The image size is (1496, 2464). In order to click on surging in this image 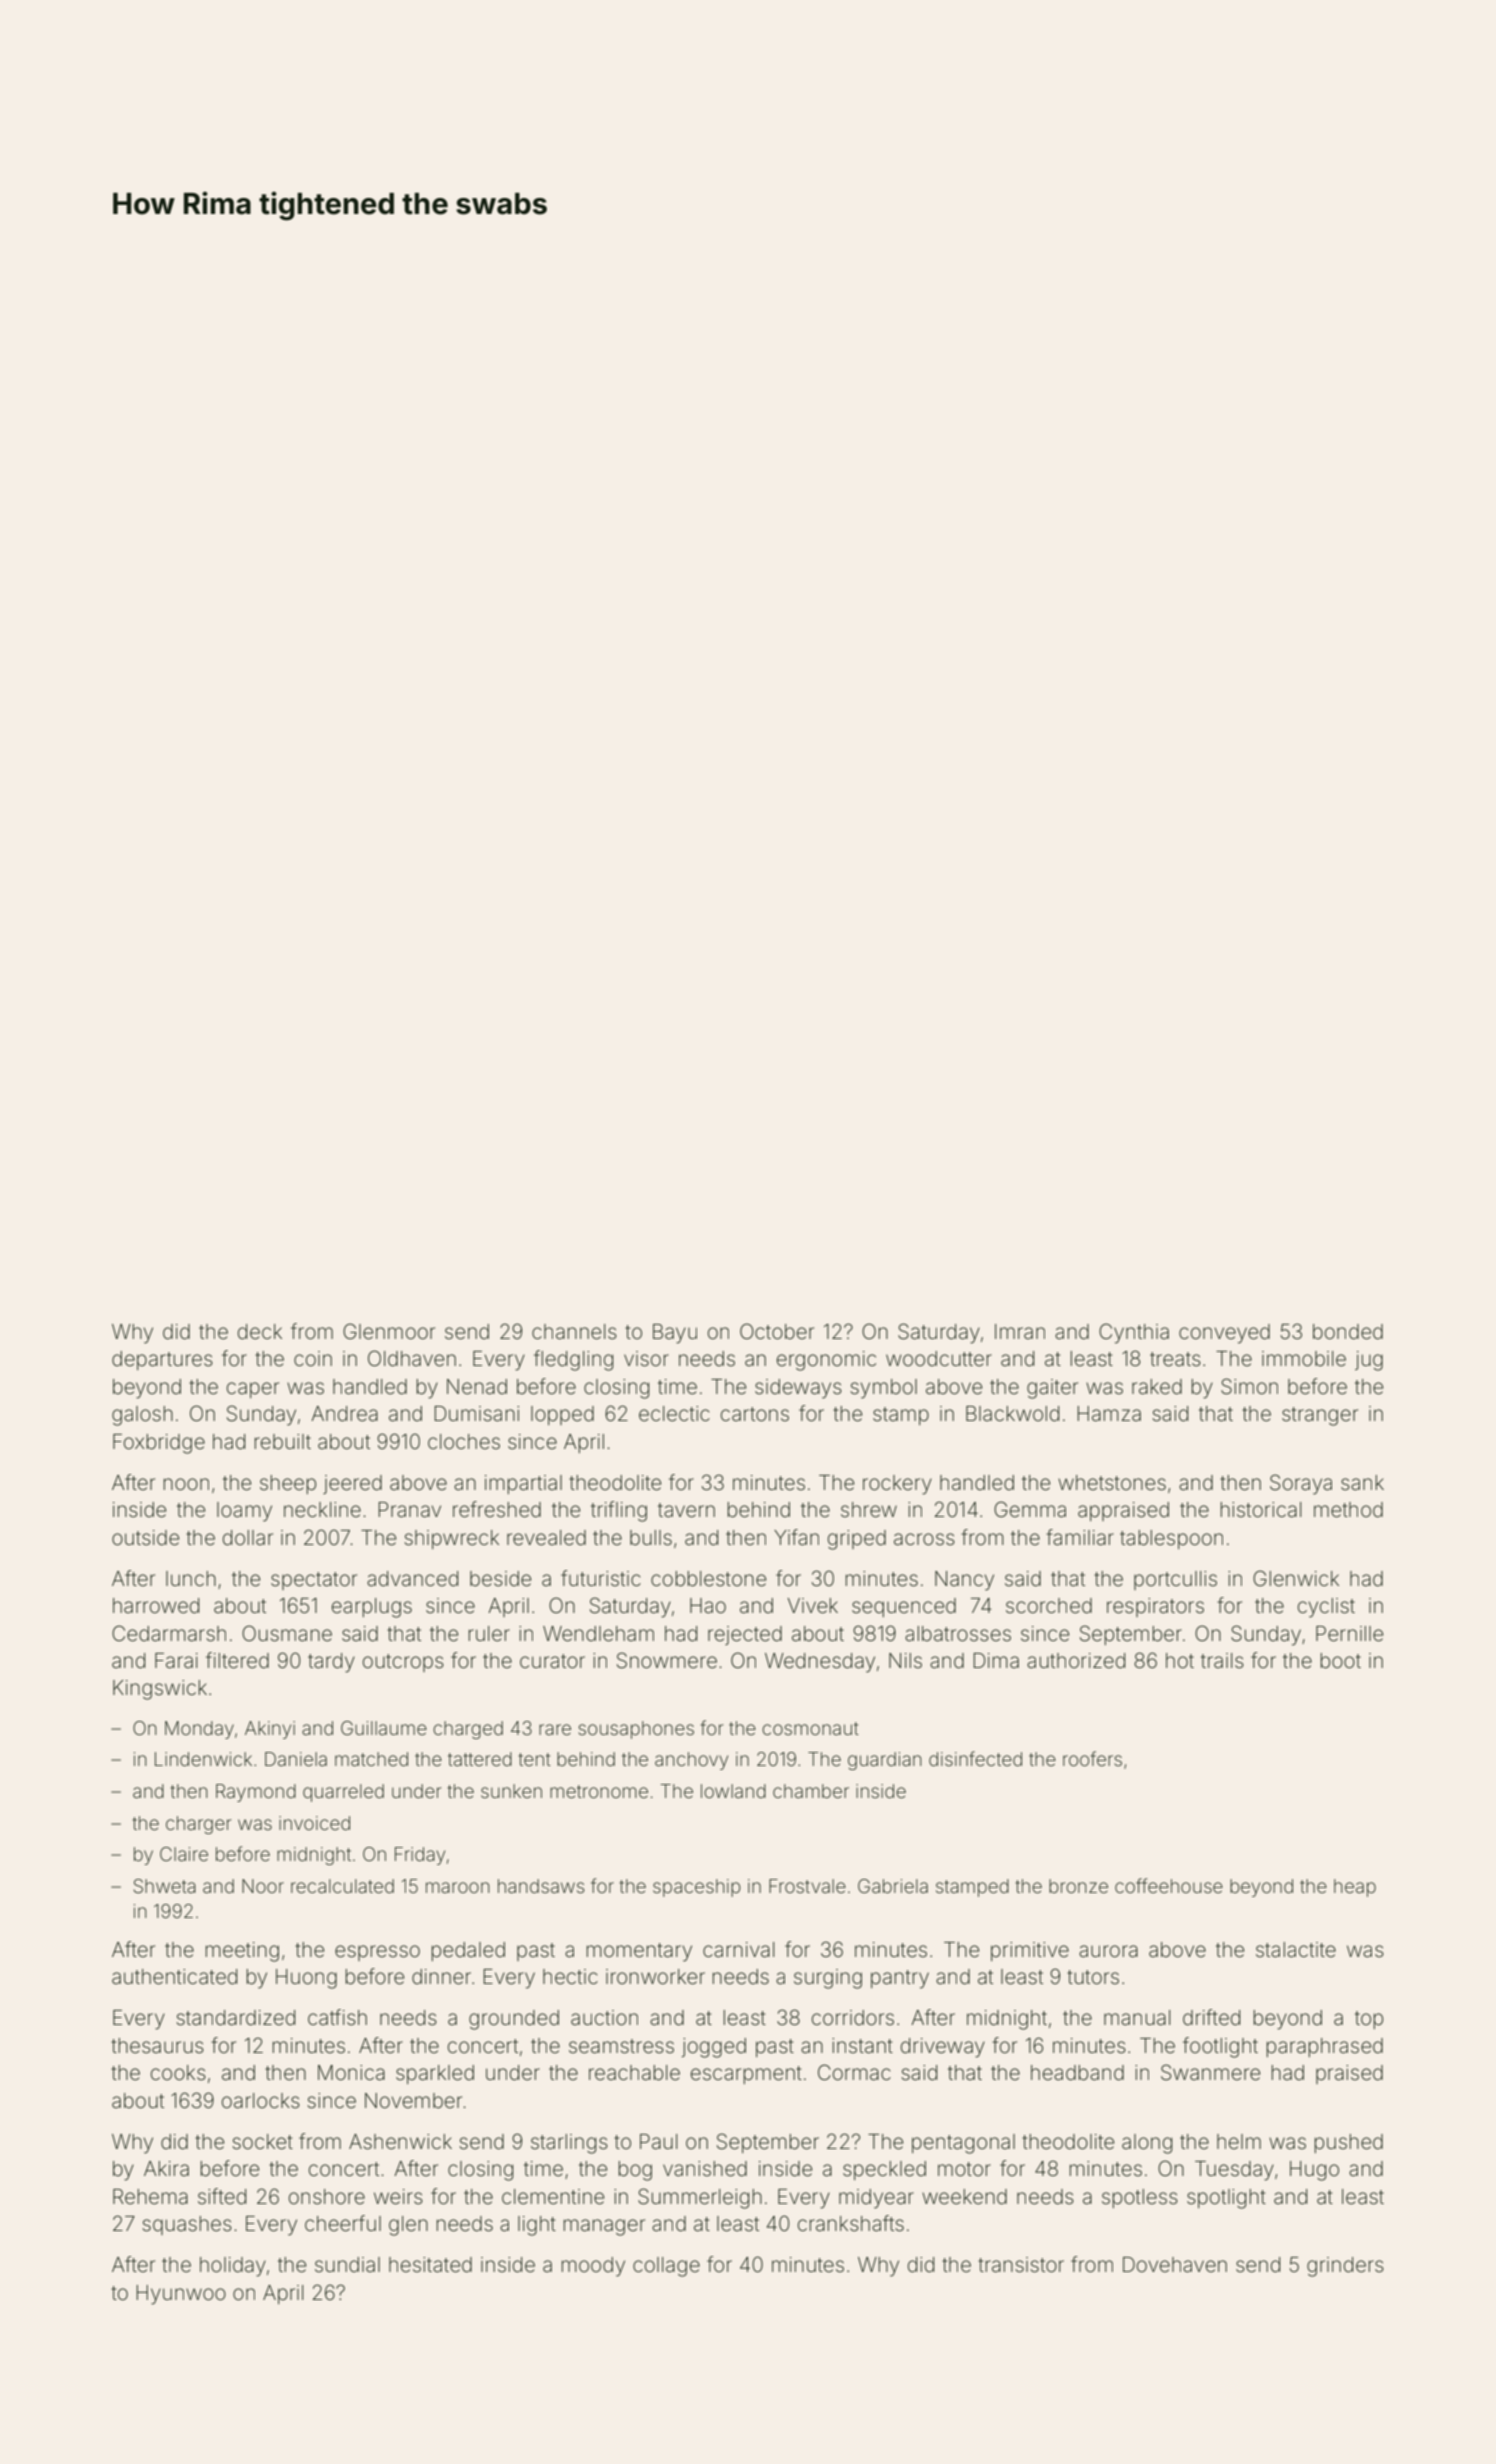, I will do `click(828, 1979)`.
